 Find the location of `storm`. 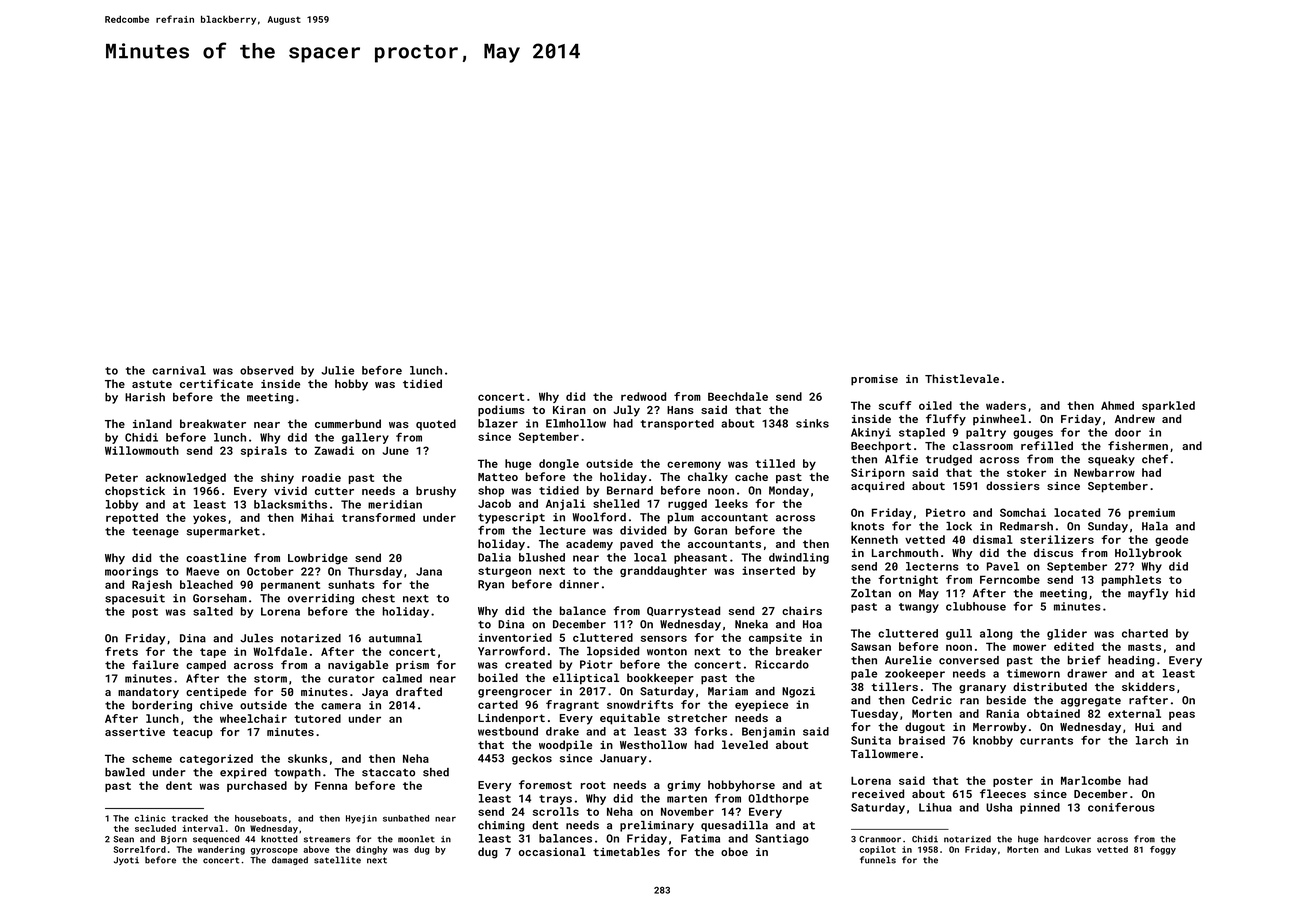

storm is located at coordinates (270, 679).
